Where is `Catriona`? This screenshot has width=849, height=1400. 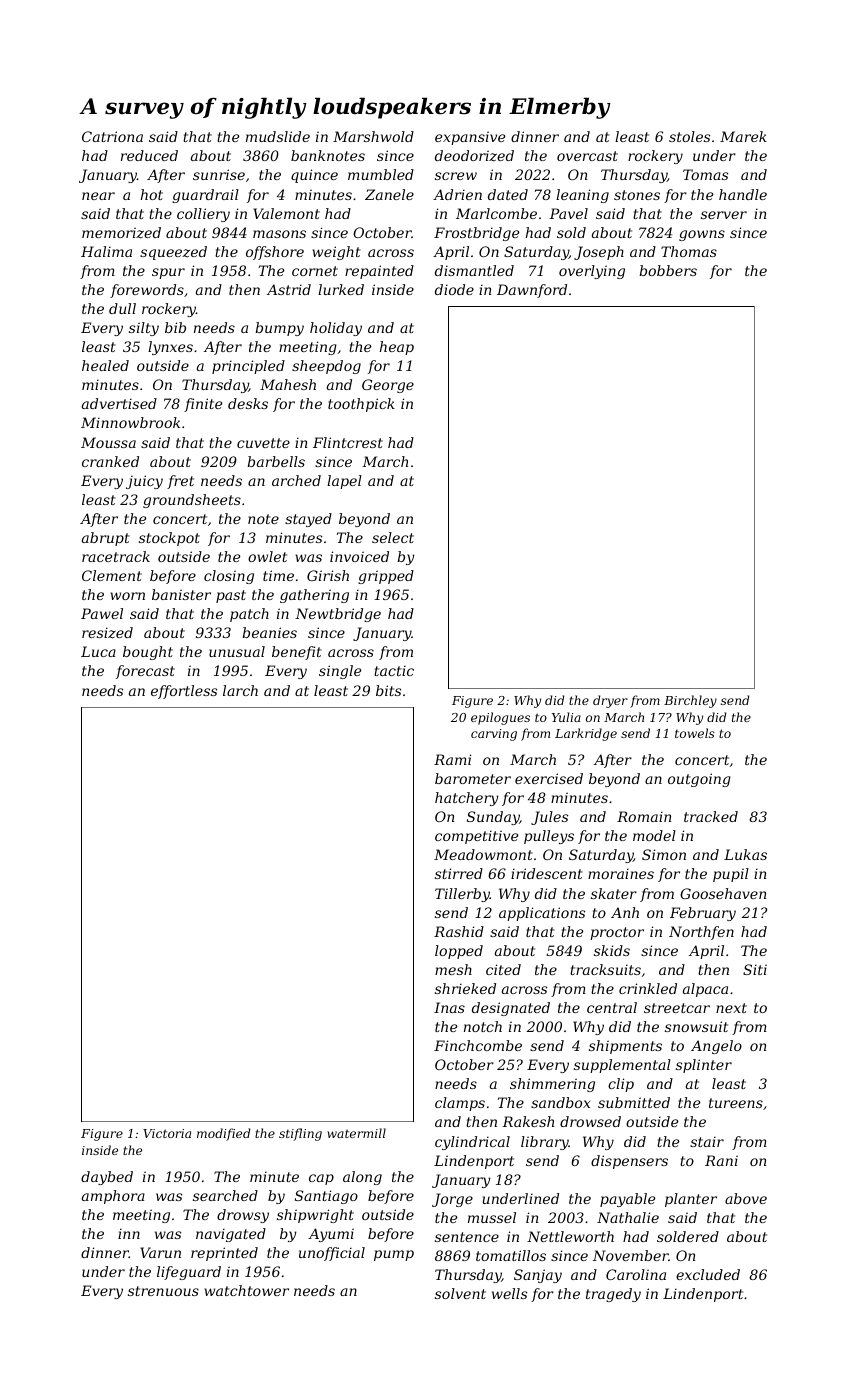 Catriona is located at coordinates (112, 136).
